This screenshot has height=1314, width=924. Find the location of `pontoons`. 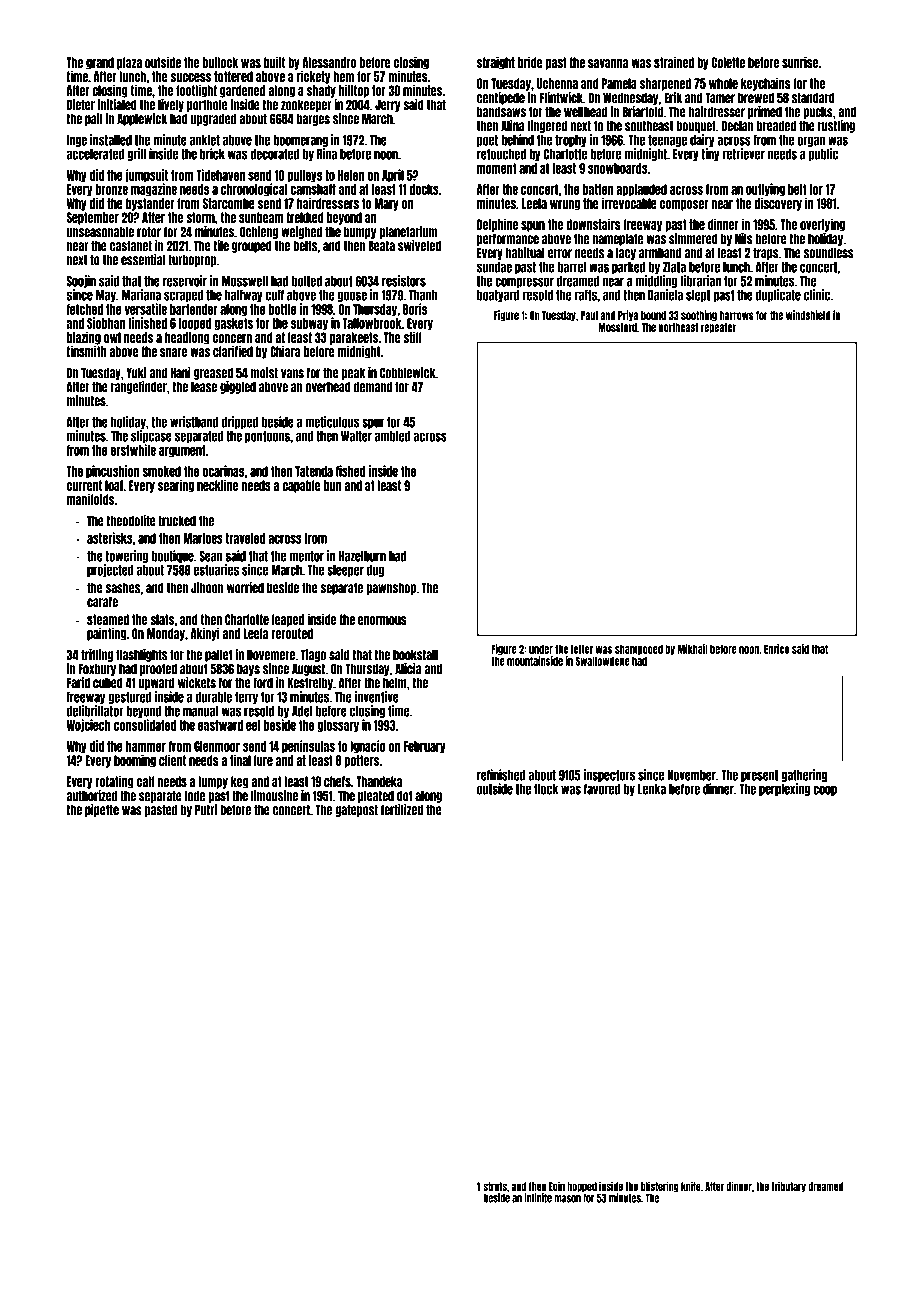

pontoons is located at coordinates (267, 437).
